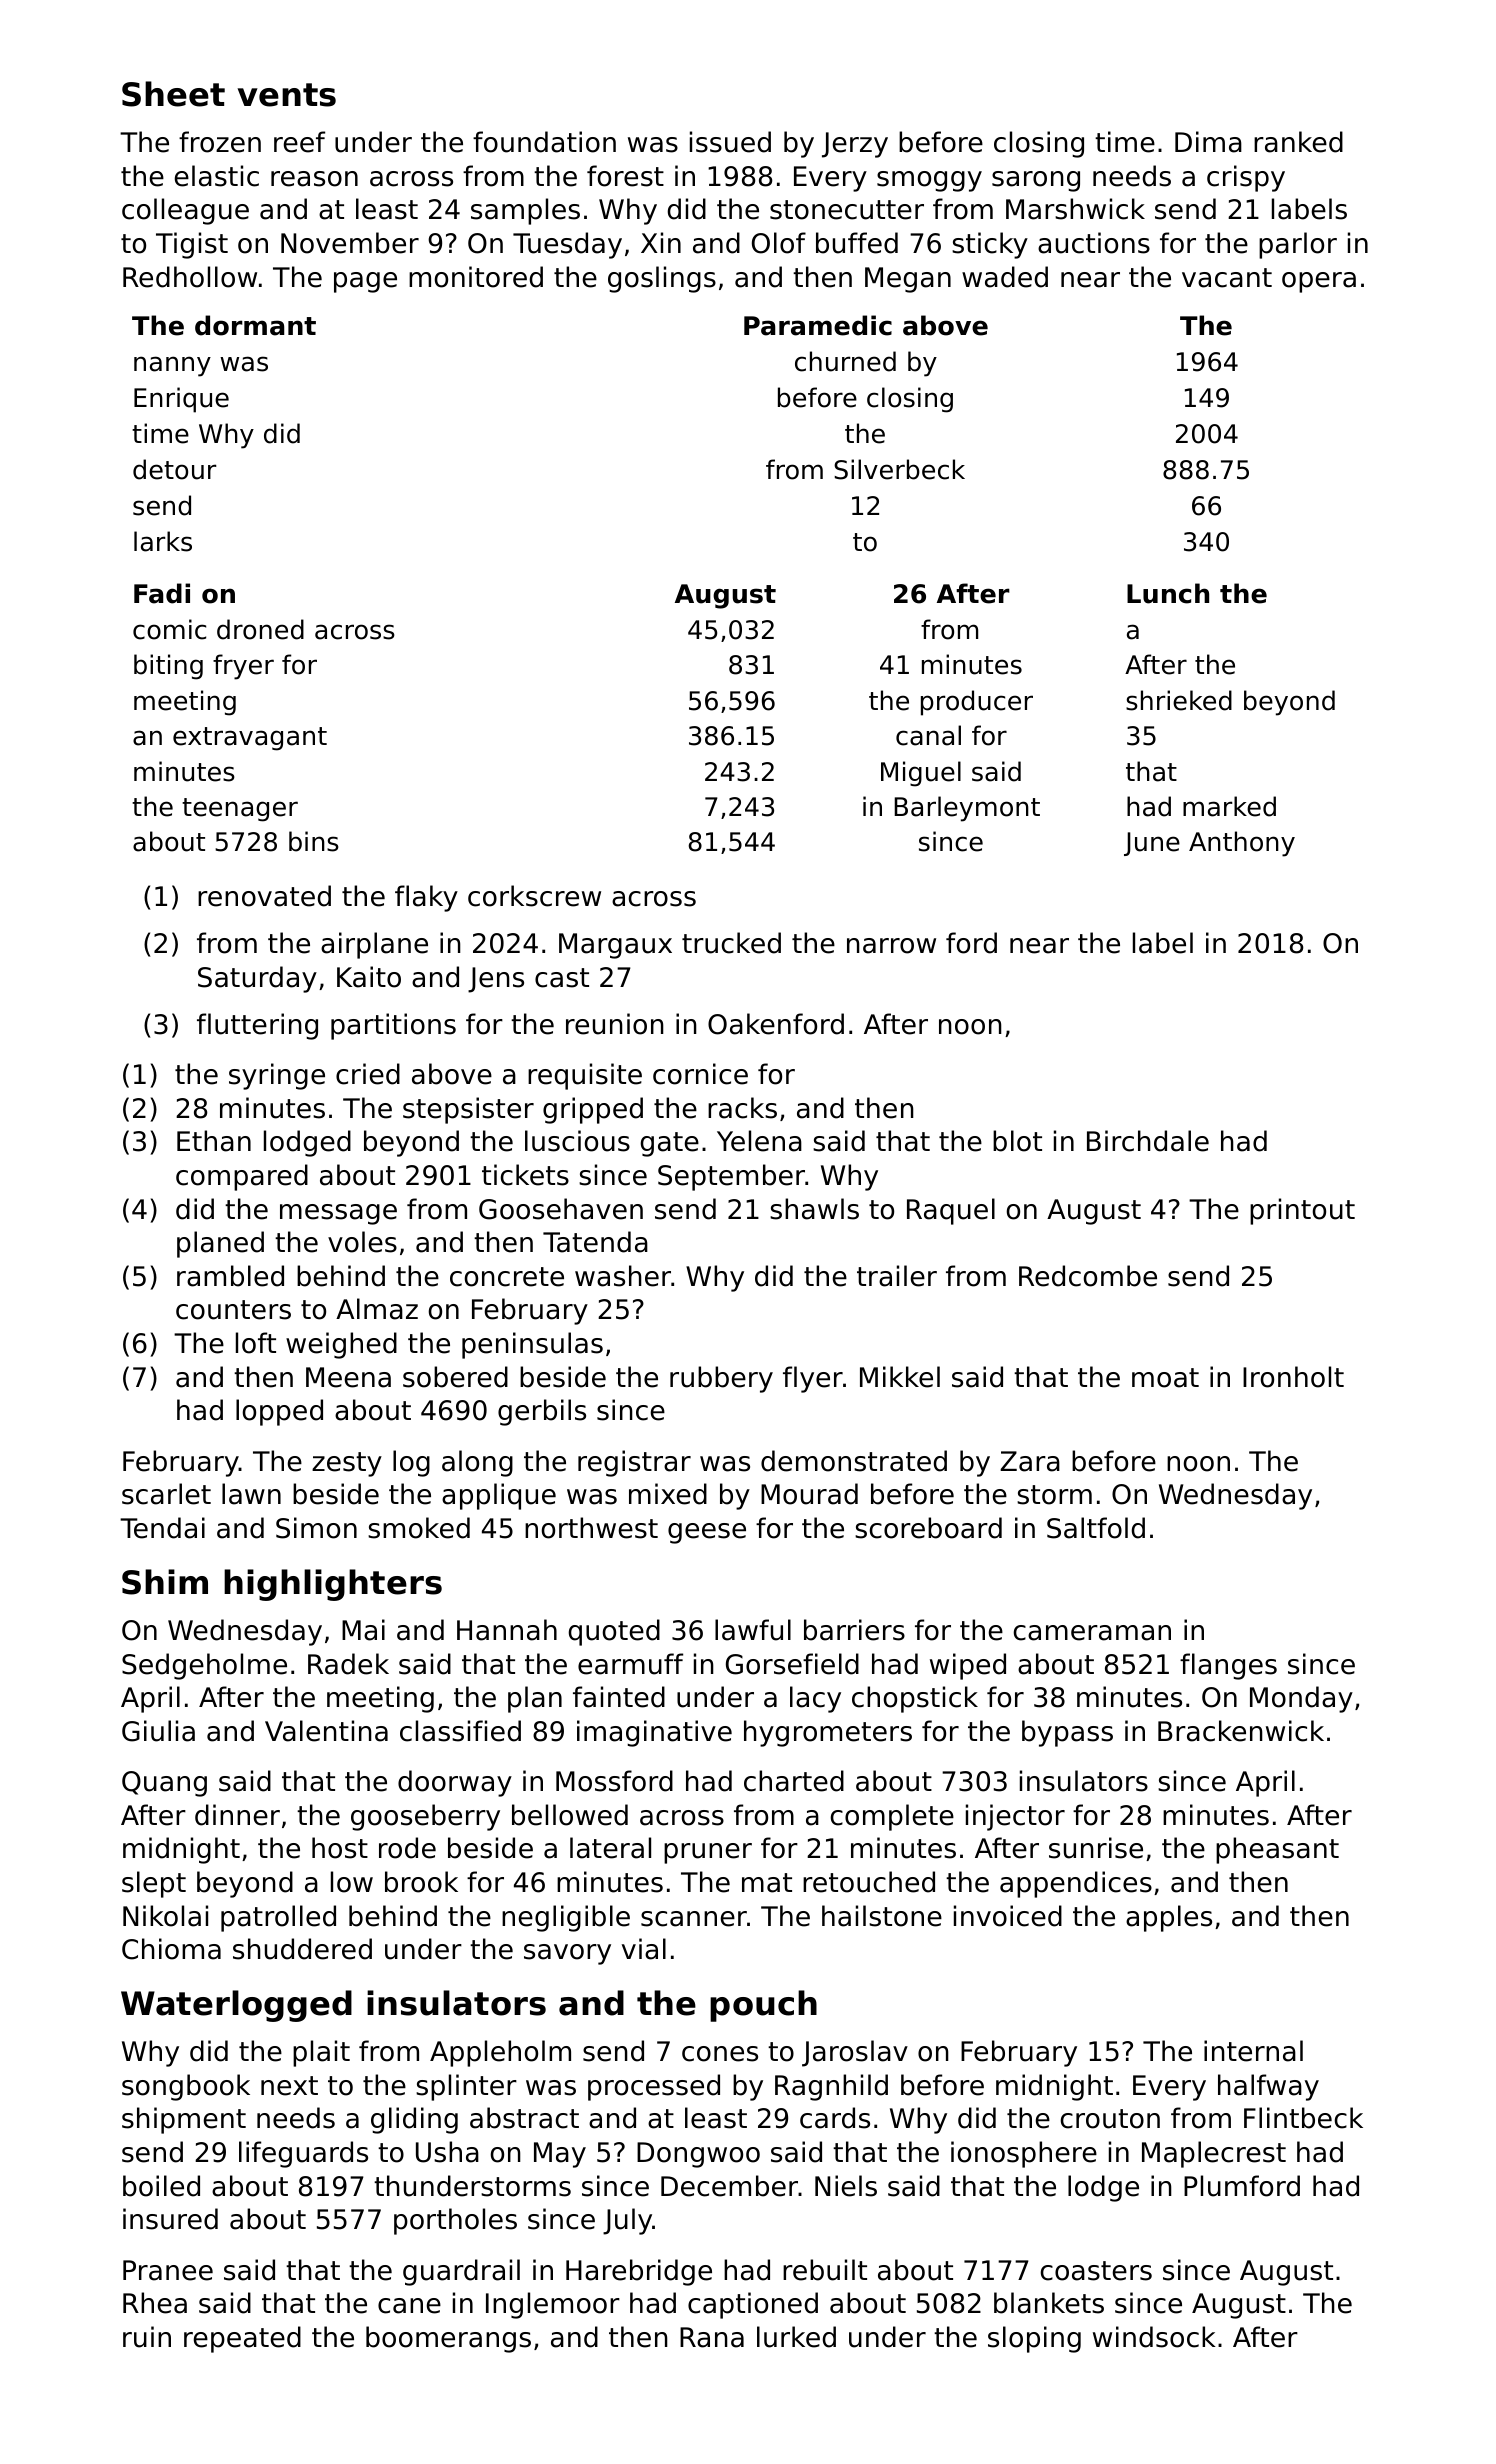 The height and width of the document is (2464, 1496). Describe the element at coordinates (1242, 844) in the document. I see `Anthony` at that location.
